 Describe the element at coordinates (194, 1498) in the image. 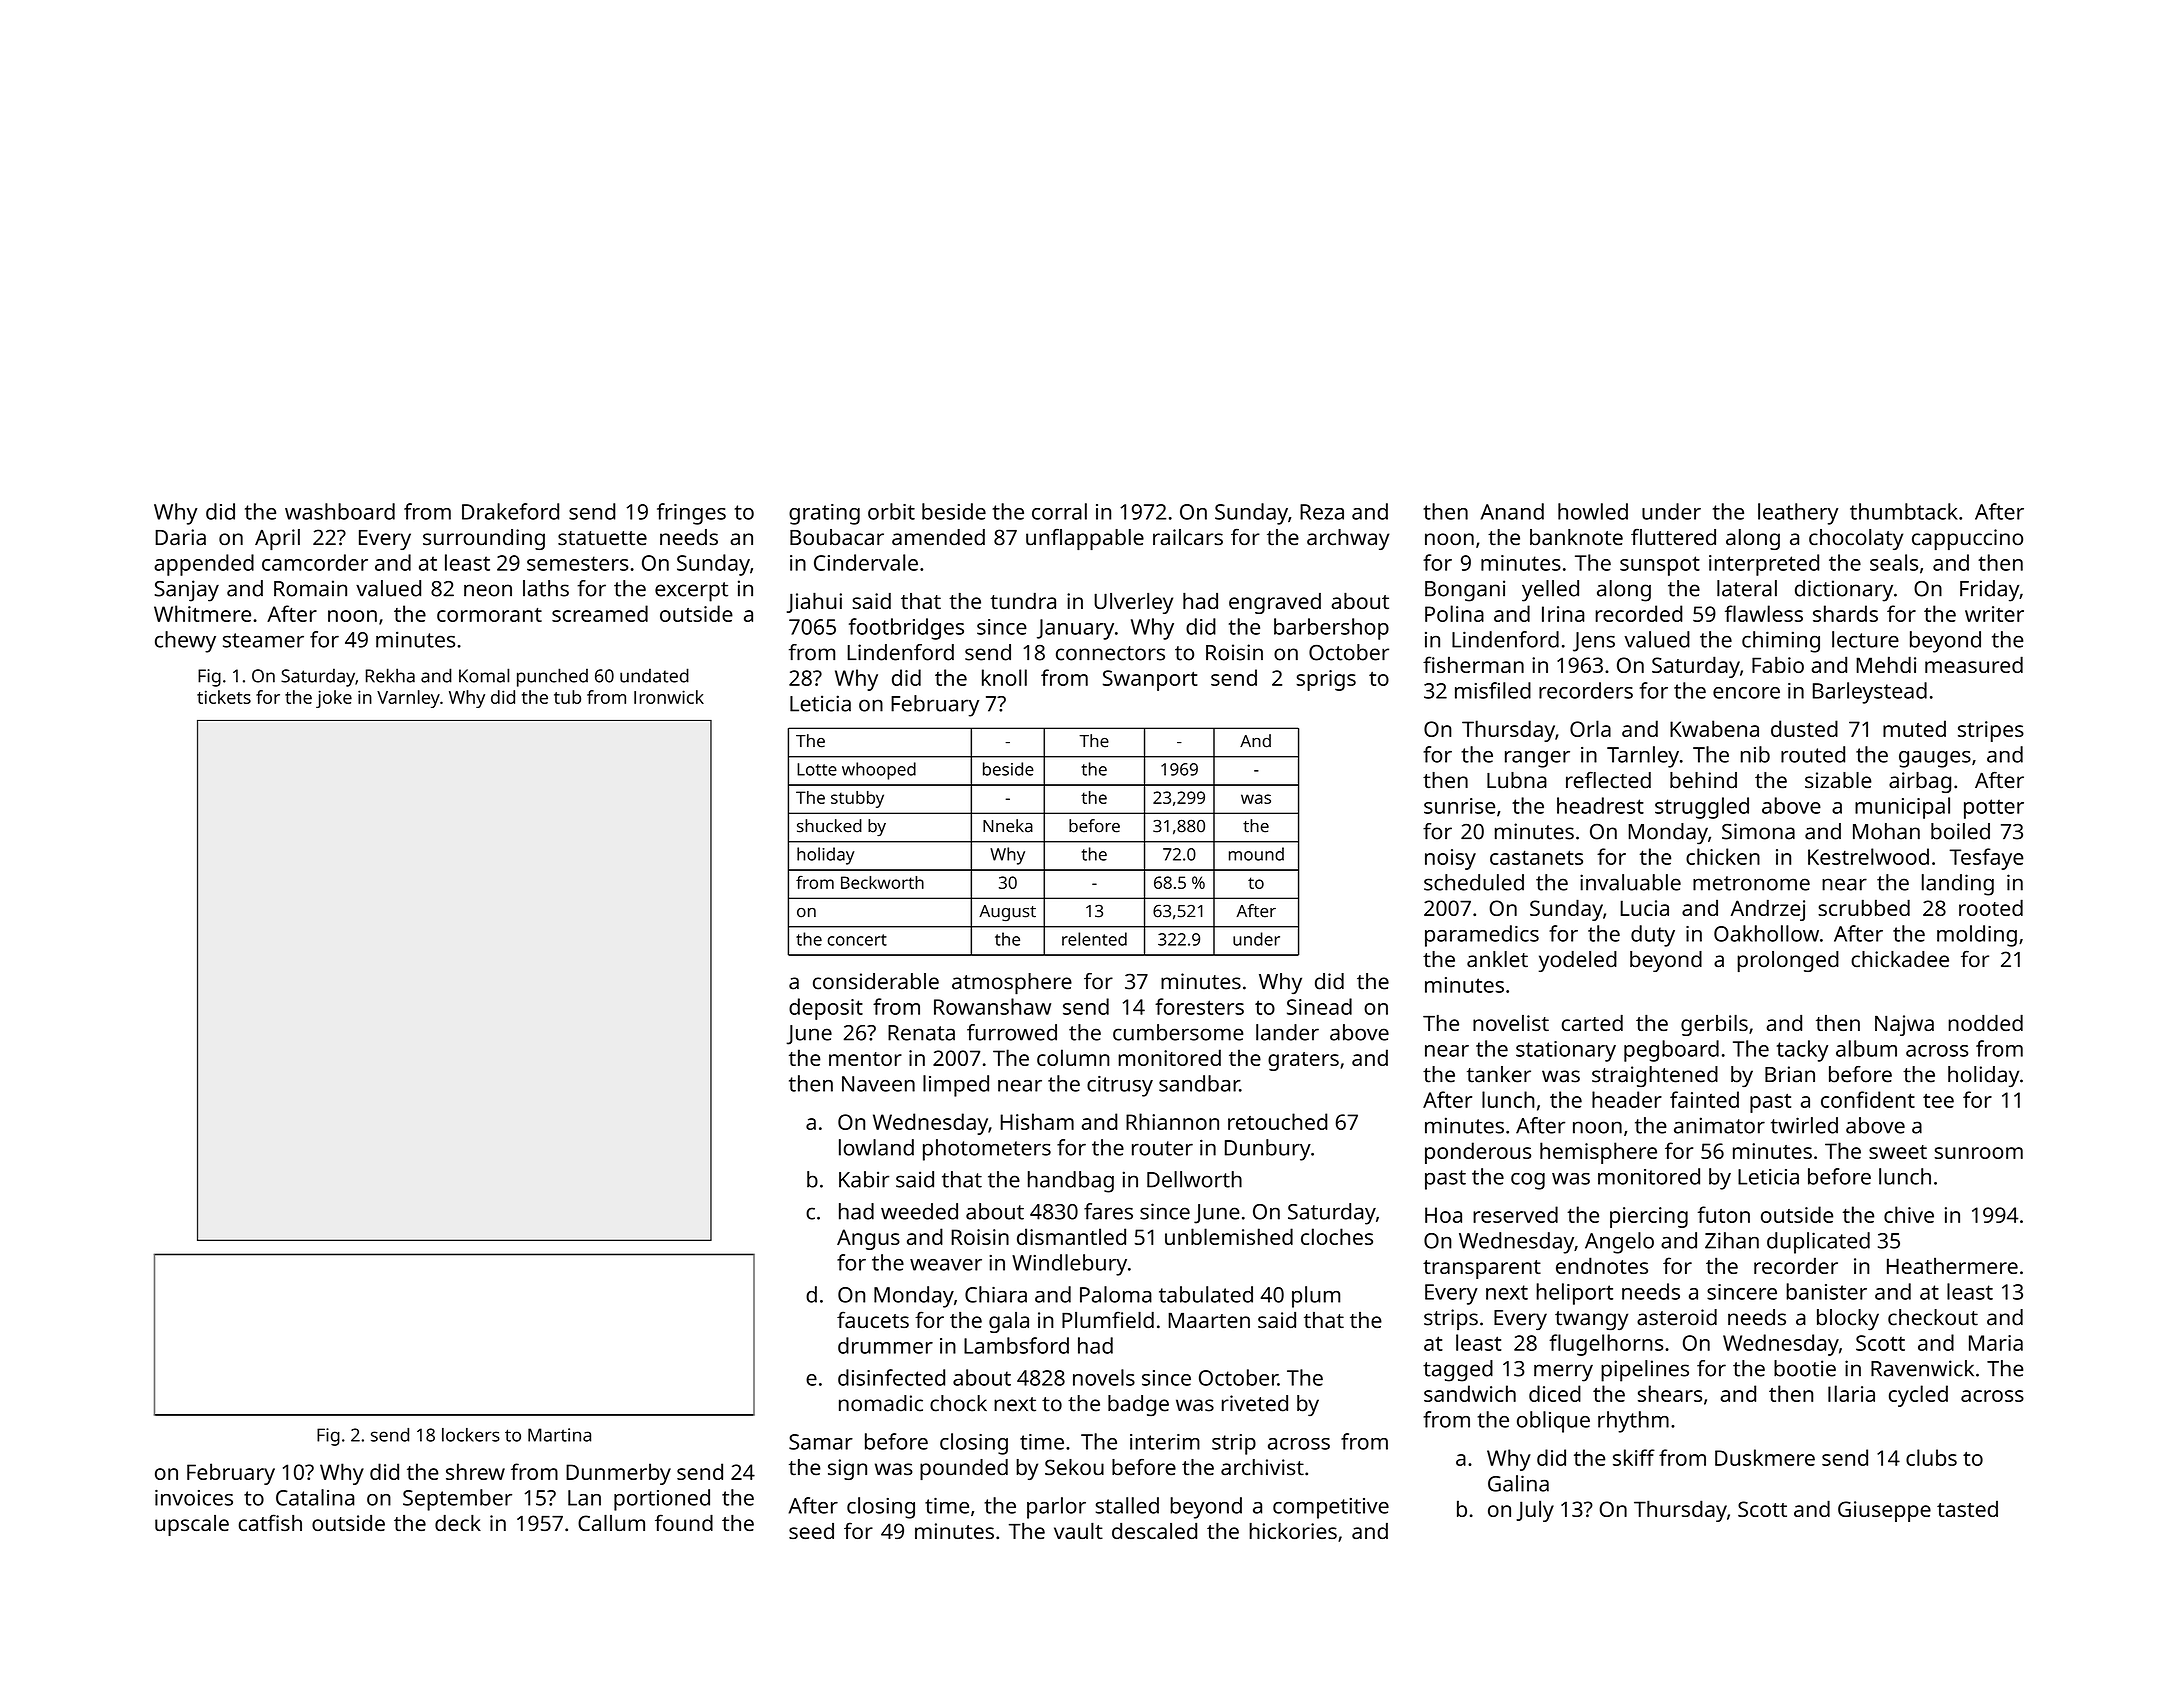

I see `invoices` at that location.
